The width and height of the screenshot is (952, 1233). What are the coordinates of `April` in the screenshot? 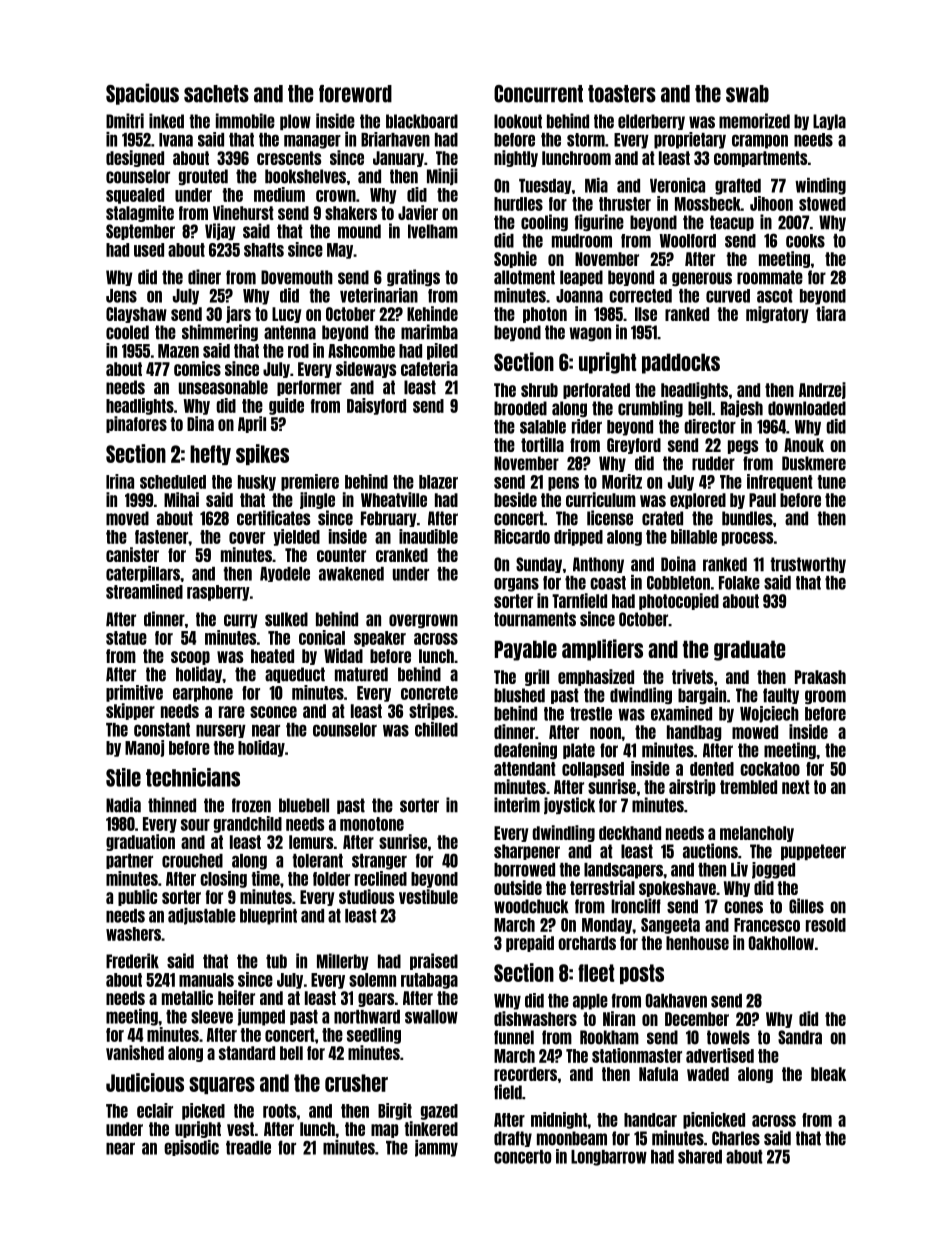 It's located at (252, 424).
